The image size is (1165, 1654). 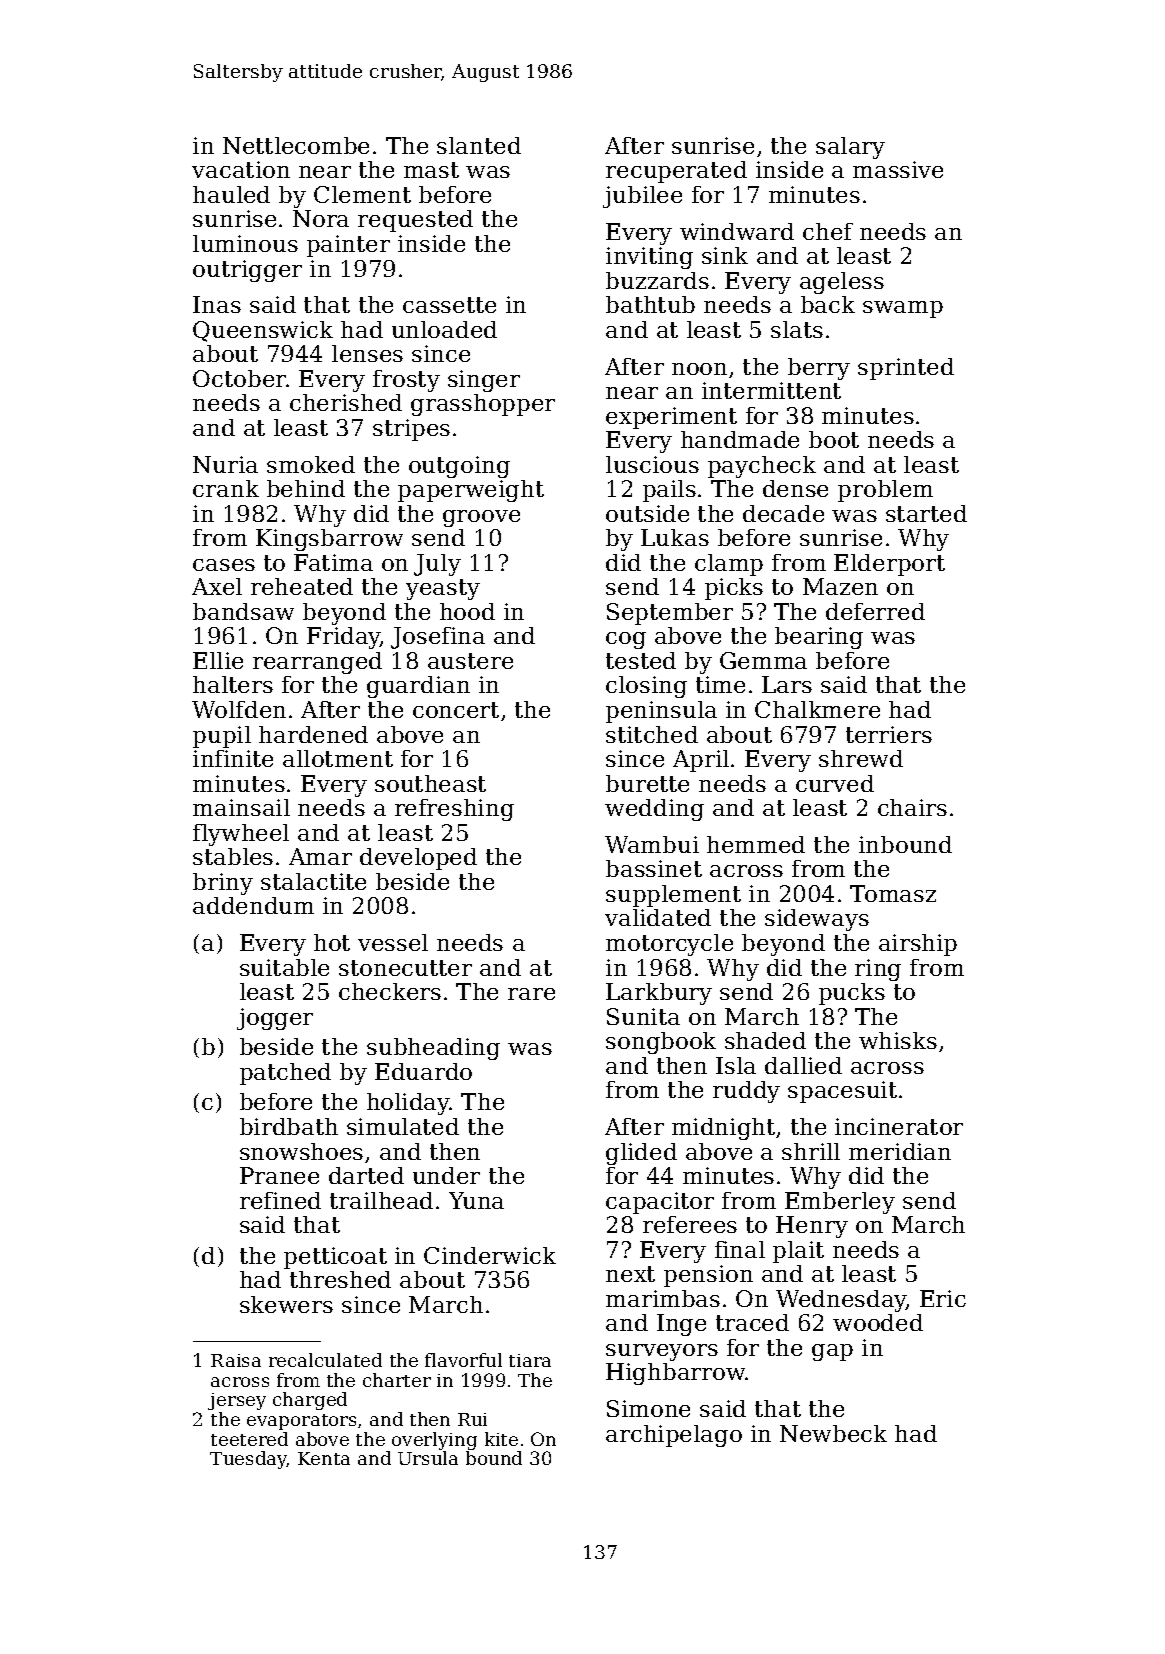 What do you see at coordinates (248, 1460) in the document?
I see `Tuesday` at bounding box center [248, 1460].
